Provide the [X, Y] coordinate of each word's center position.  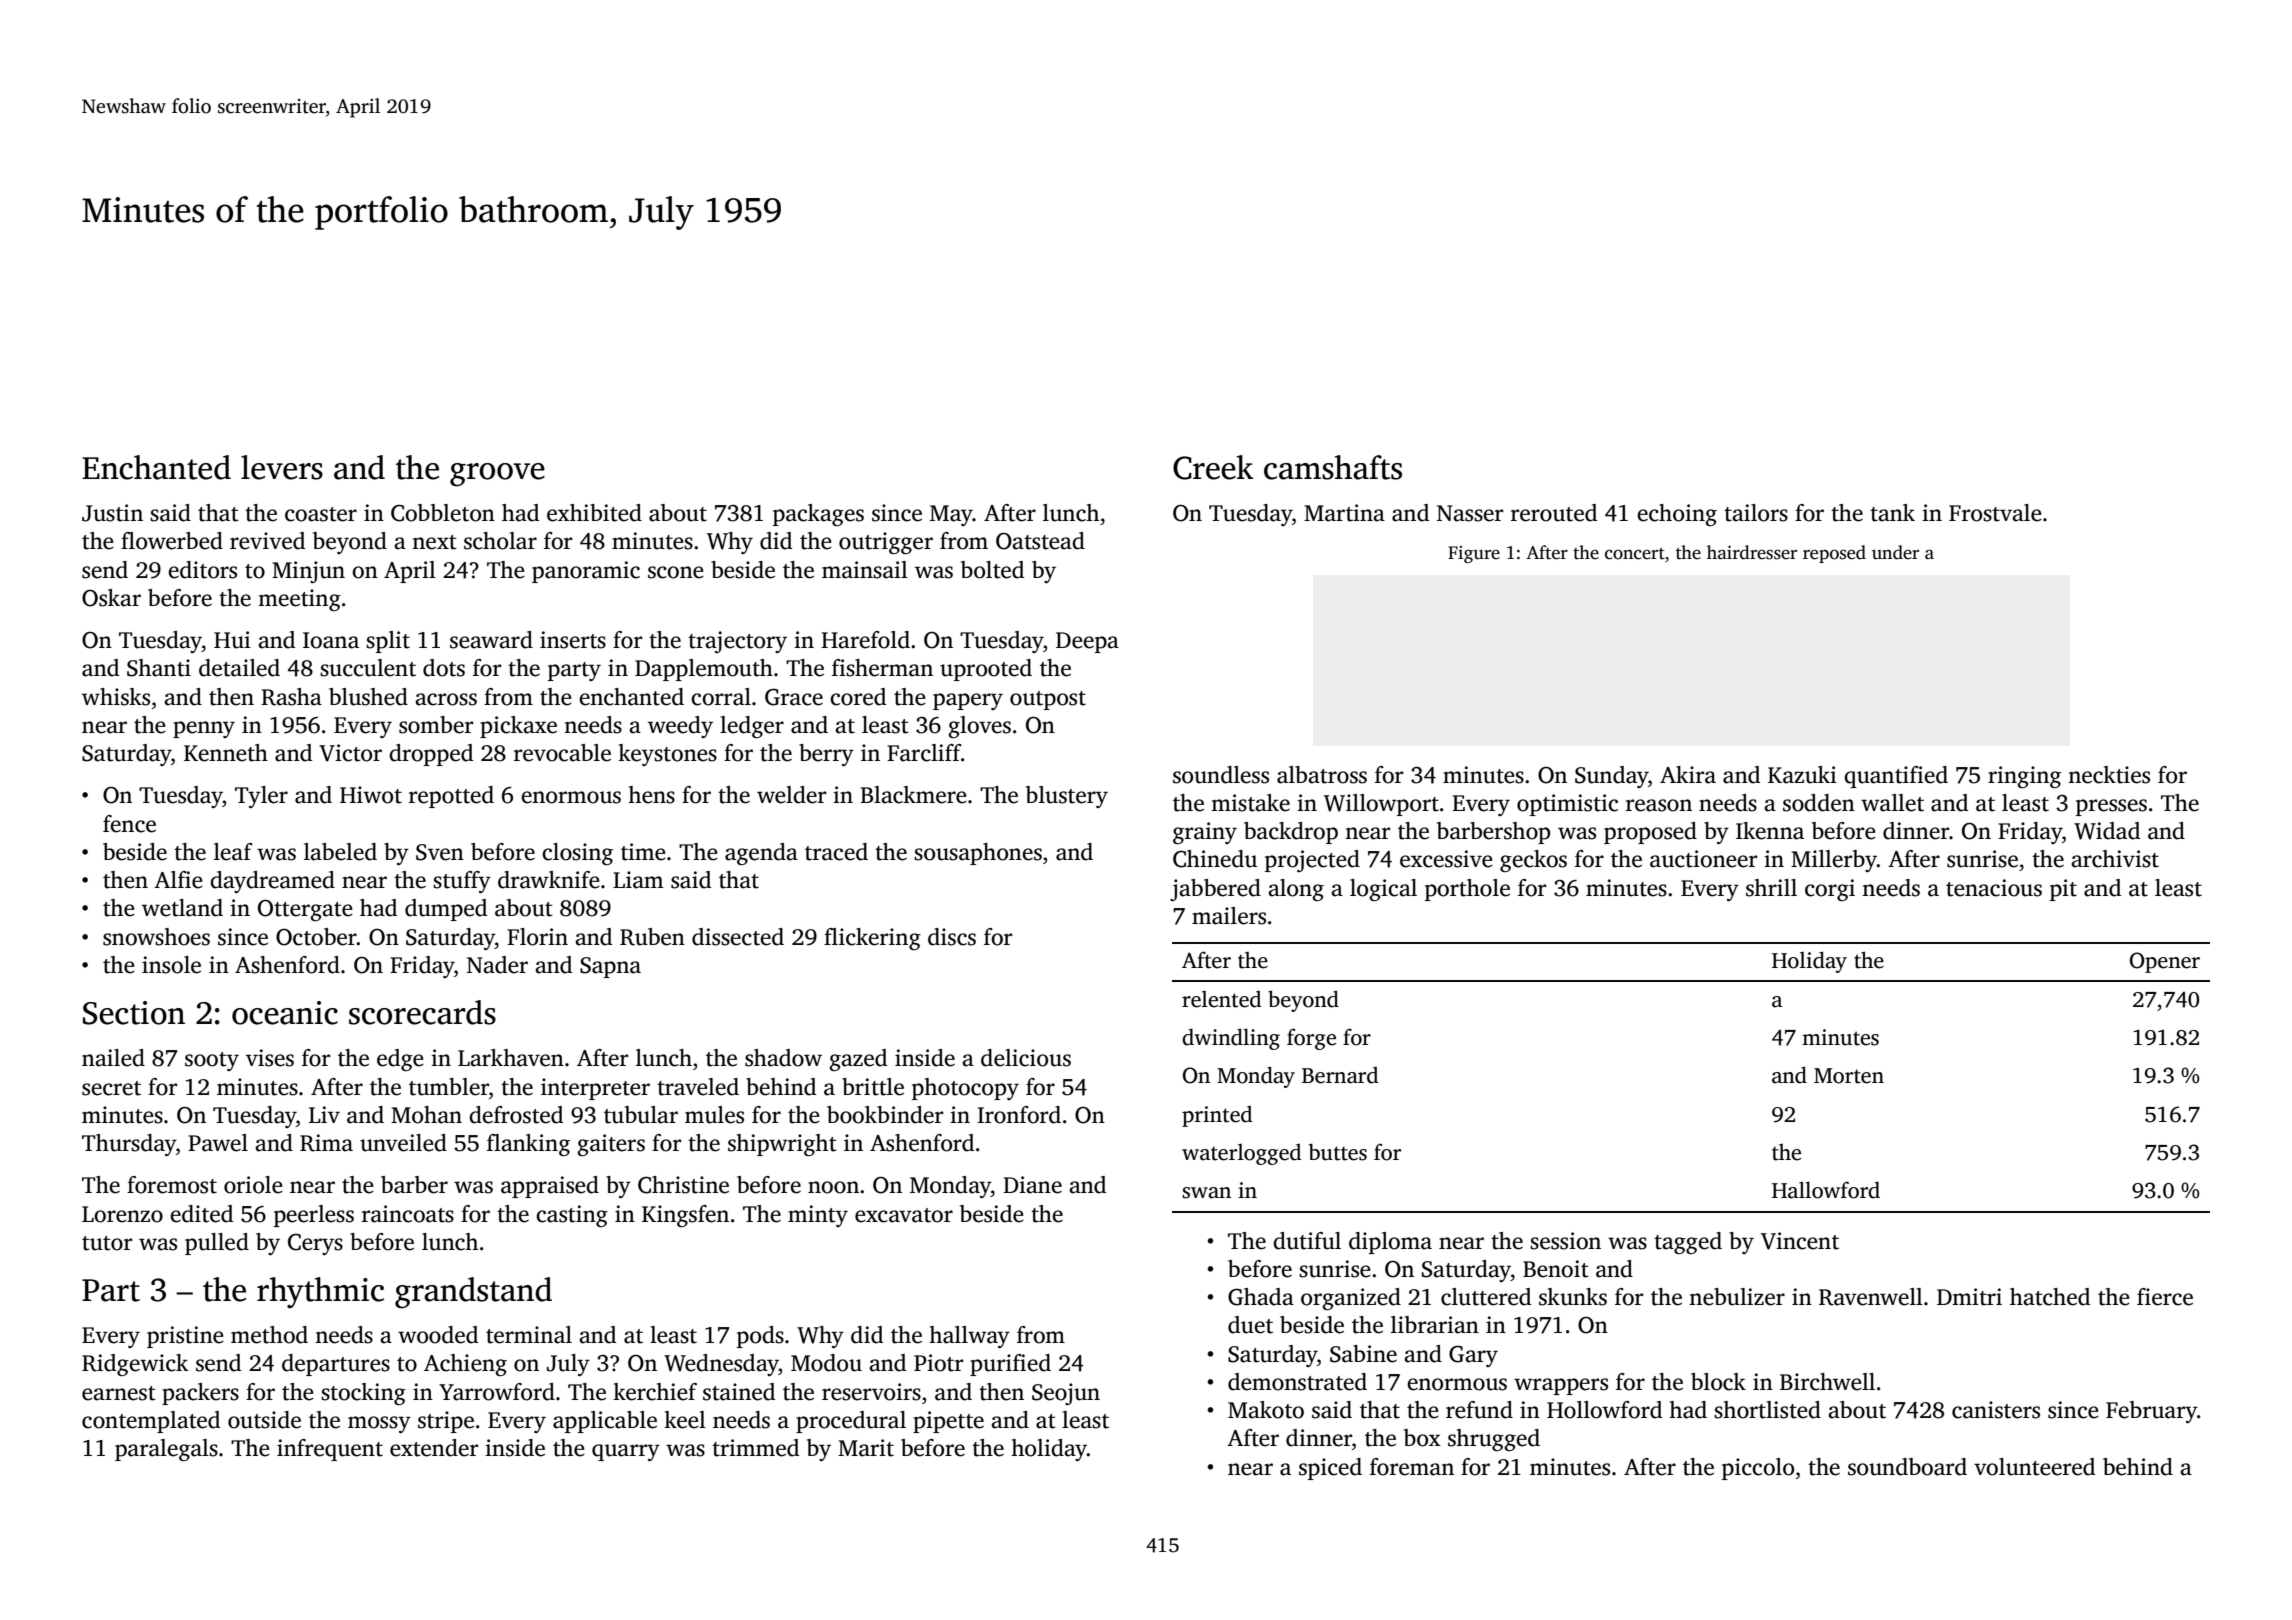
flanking [528, 1145]
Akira [1688, 775]
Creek [1213, 467]
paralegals [166, 1450]
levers [282, 467]
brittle [873, 1087]
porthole [1467, 890]
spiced [1330, 1469]
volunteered [2034, 1467]
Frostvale [1995, 513]
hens [651, 795]
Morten [1849, 1076]
